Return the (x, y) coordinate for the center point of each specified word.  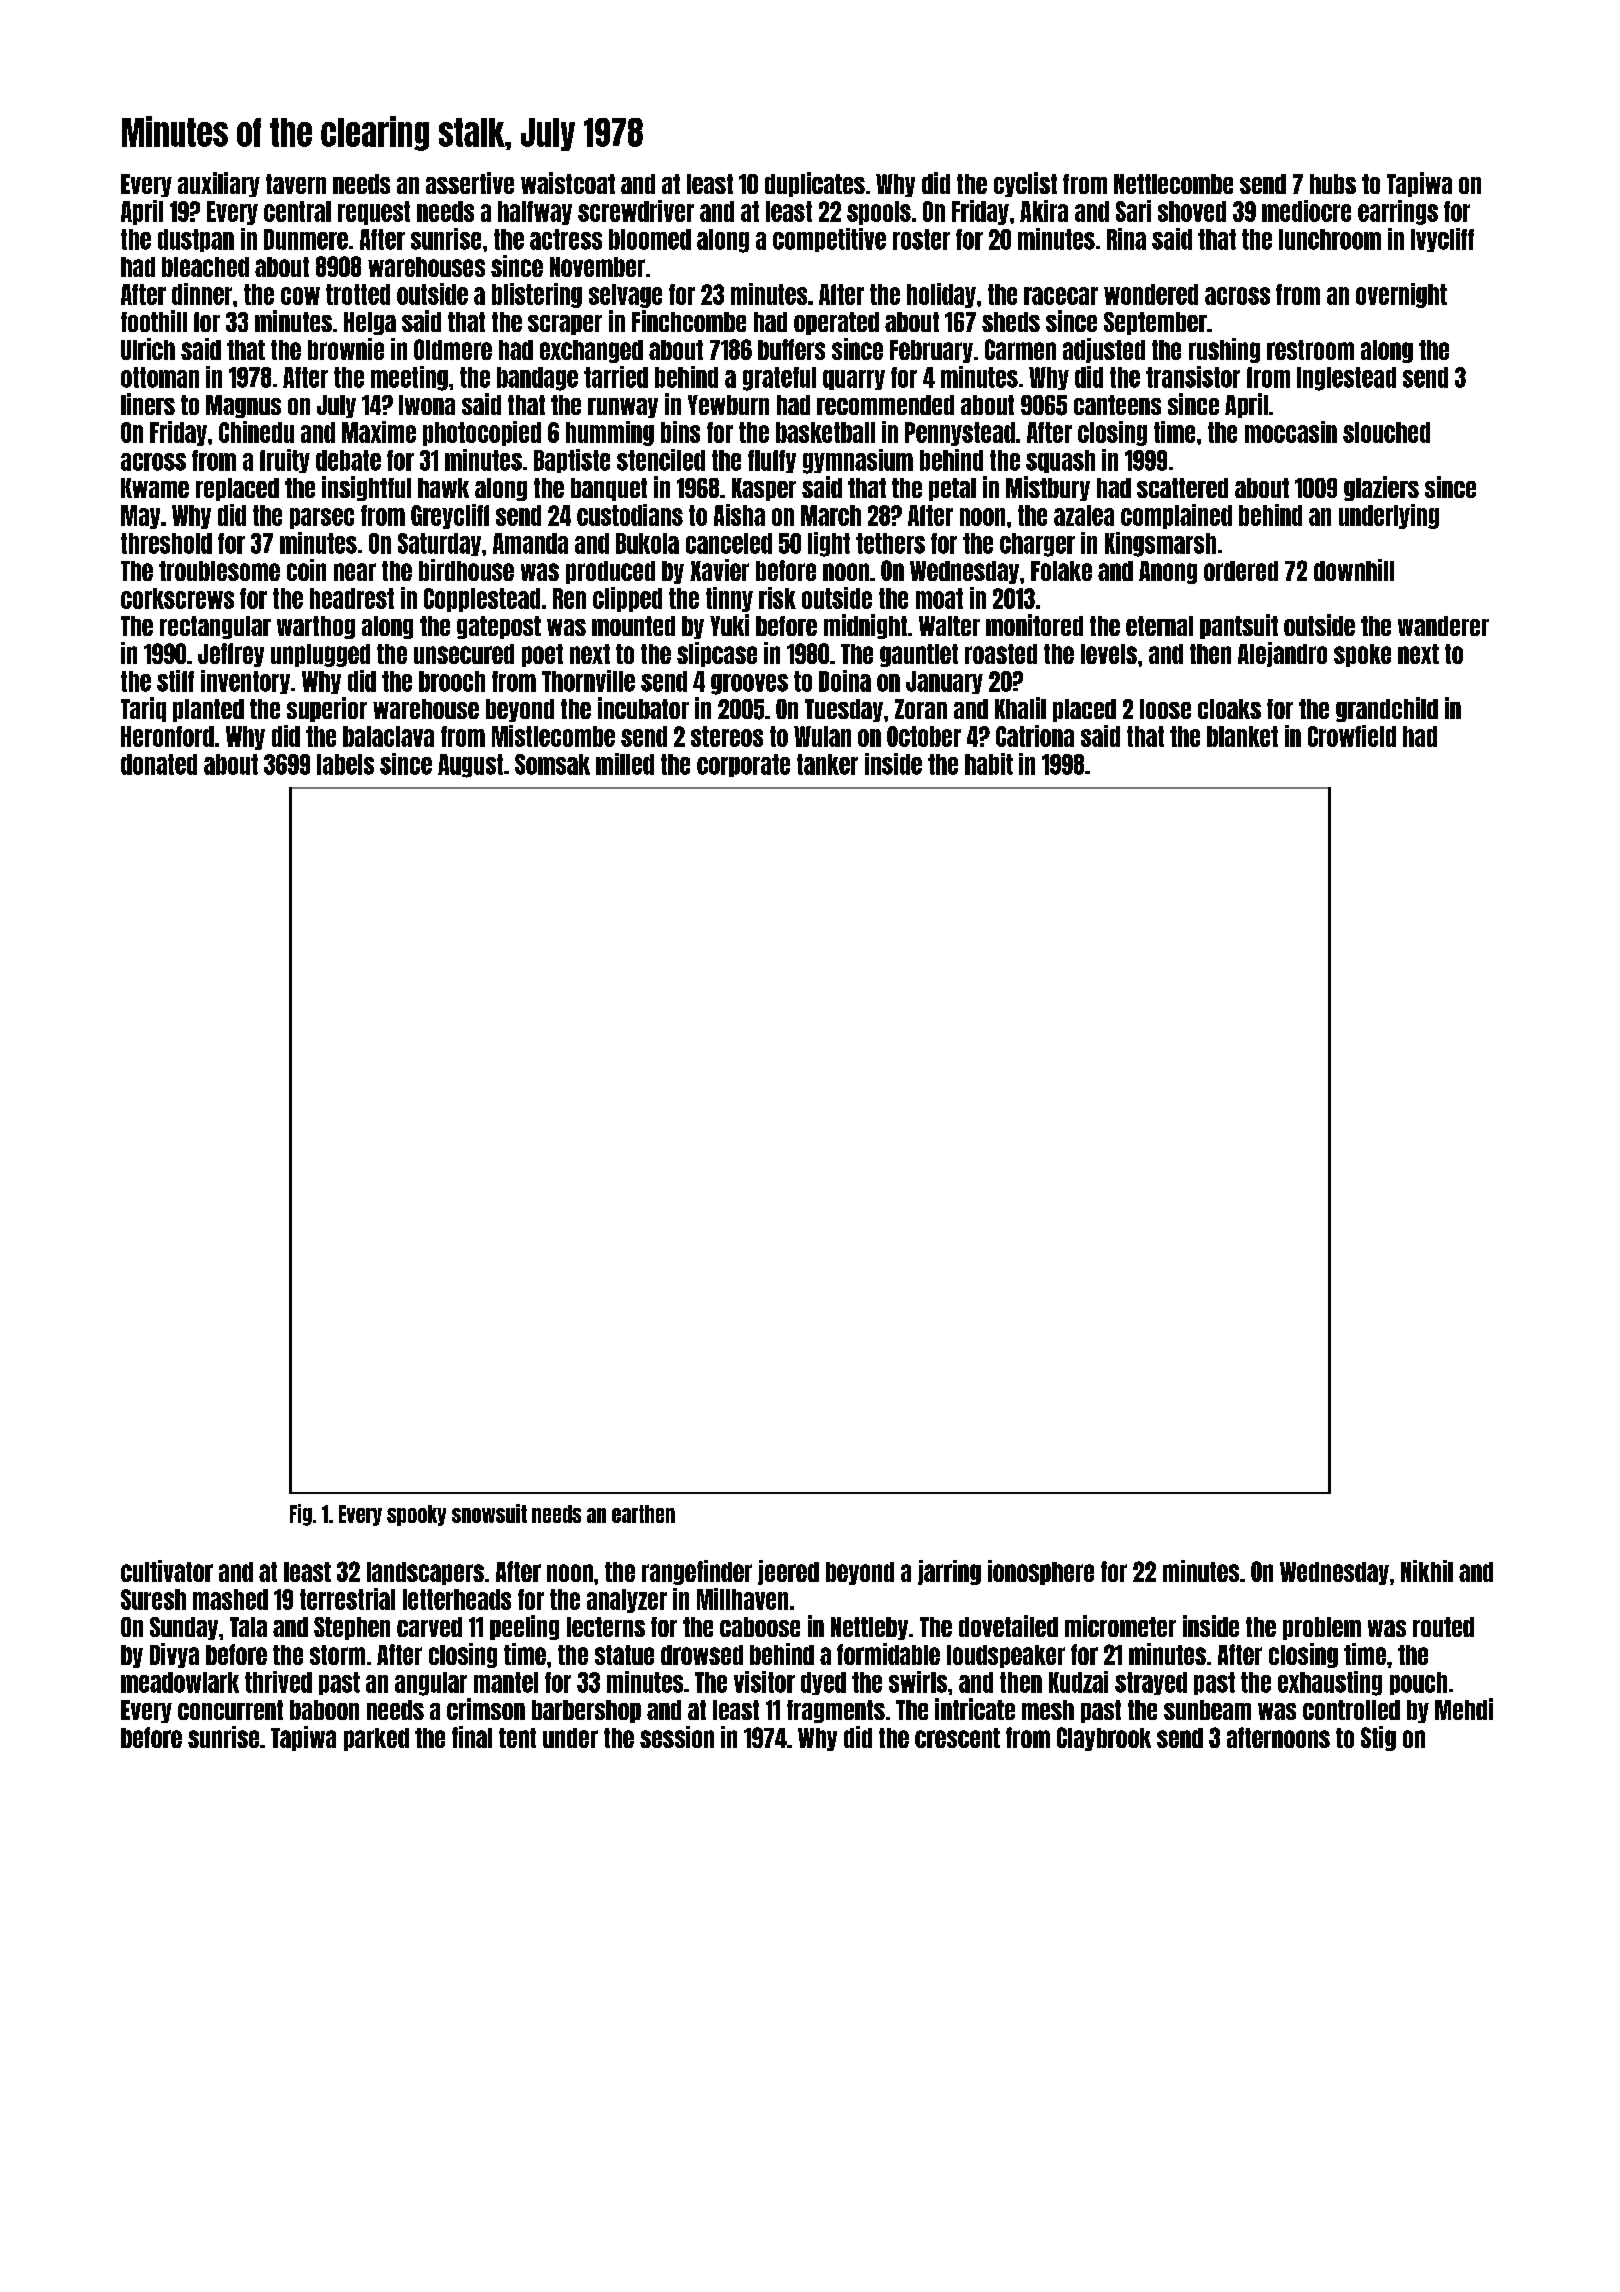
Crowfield (1352, 736)
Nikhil (1427, 1571)
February (931, 351)
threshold (166, 543)
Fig (301, 1515)
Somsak (552, 764)
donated (159, 764)
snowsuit (489, 1513)
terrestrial (347, 1599)
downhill (1354, 570)
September (1155, 323)
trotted (358, 294)
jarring (949, 1572)
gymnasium (858, 461)
